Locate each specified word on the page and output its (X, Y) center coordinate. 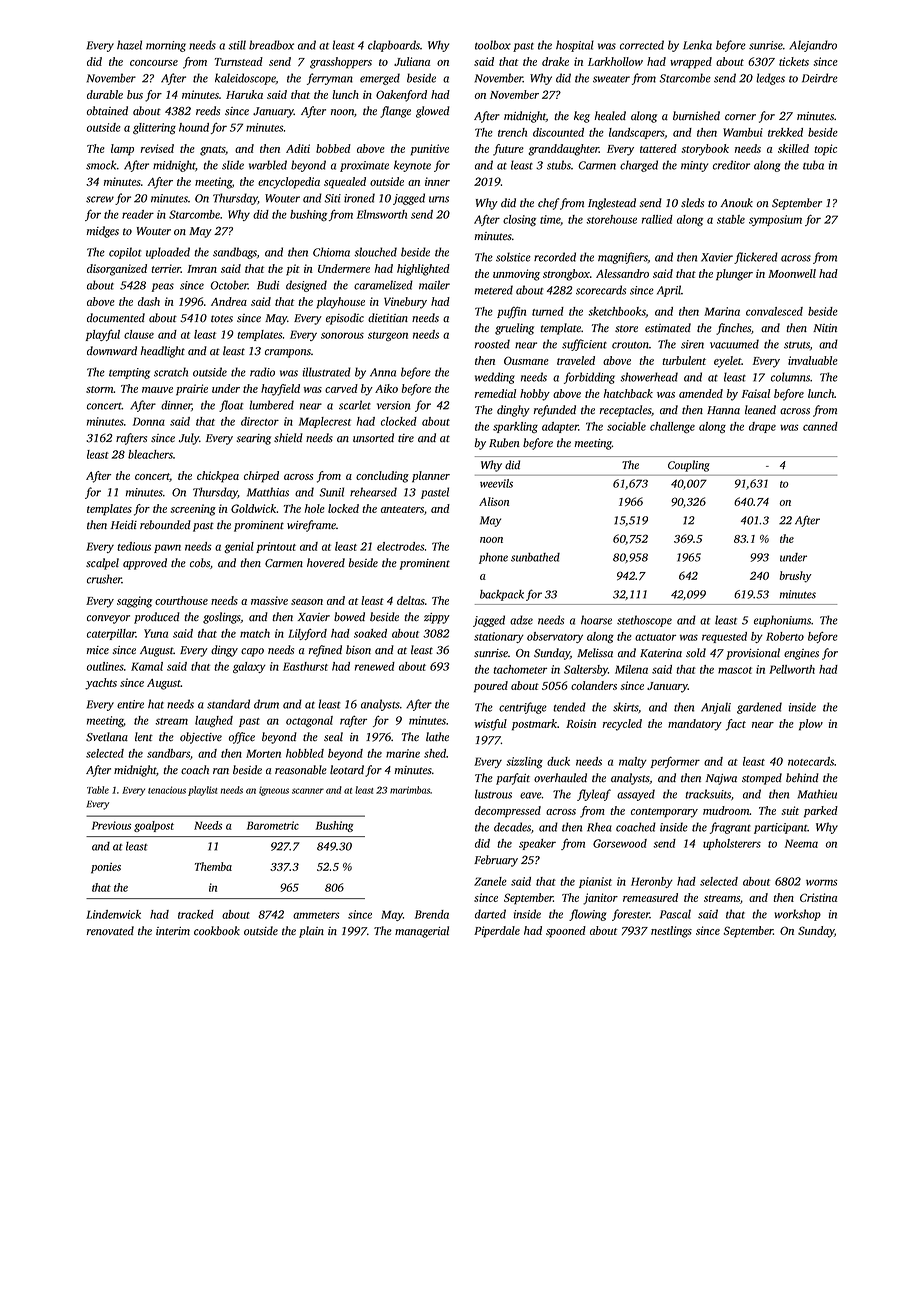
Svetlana (107, 737)
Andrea (229, 301)
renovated (110, 931)
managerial (422, 932)
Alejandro (813, 46)
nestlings (671, 932)
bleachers (150, 454)
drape (762, 427)
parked (821, 812)
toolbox (493, 45)
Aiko (386, 388)
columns (790, 377)
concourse (154, 63)
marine (403, 753)
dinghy (513, 411)
